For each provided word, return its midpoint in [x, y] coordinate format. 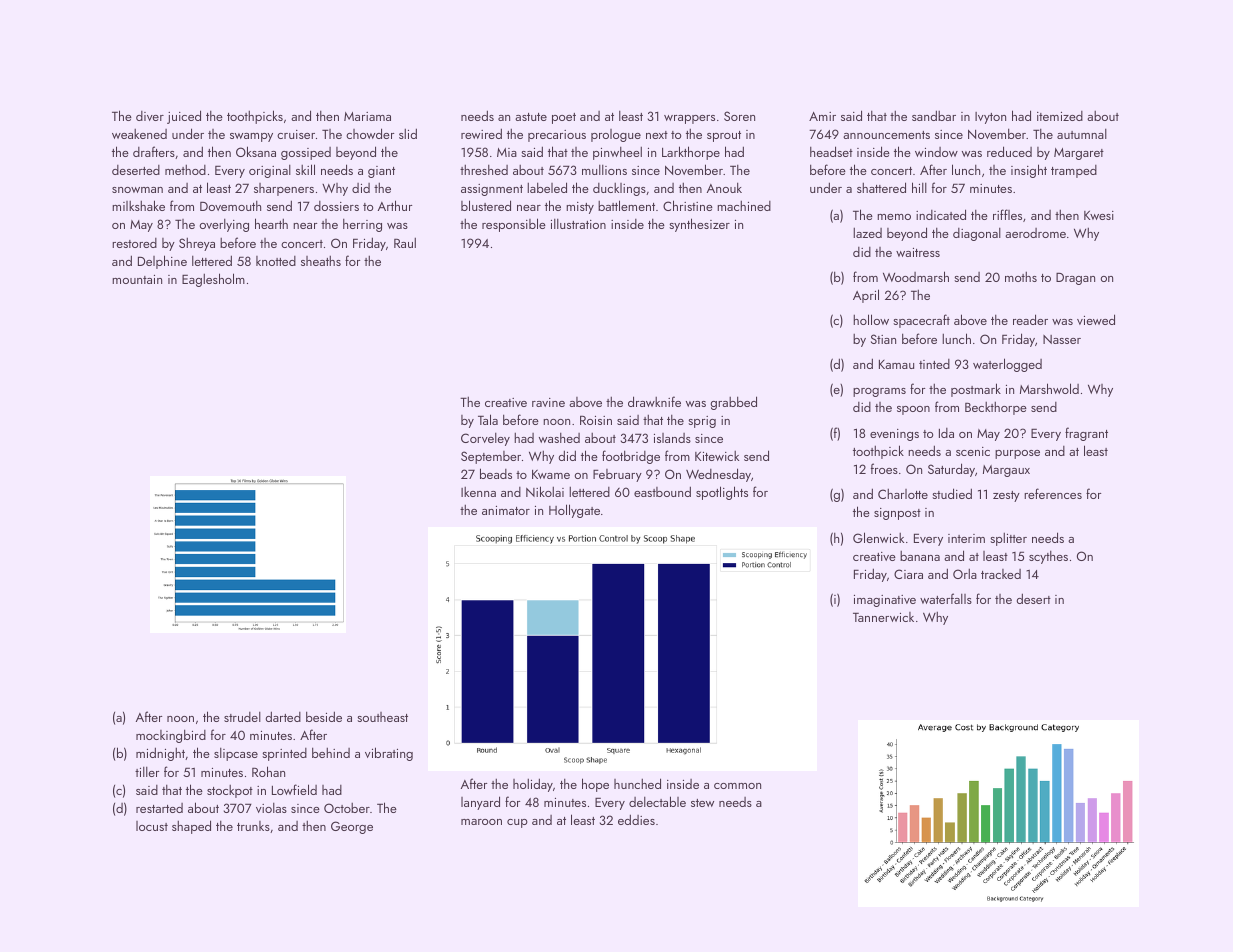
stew [702, 803]
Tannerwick [883, 617]
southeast [382, 717]
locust [152, 826]
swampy [251, 137]
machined [744, 205]
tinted [934, 364]
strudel [242, 717]
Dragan [1075, 278]
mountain [137, 279]
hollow [871, 319]
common [737, 786]
